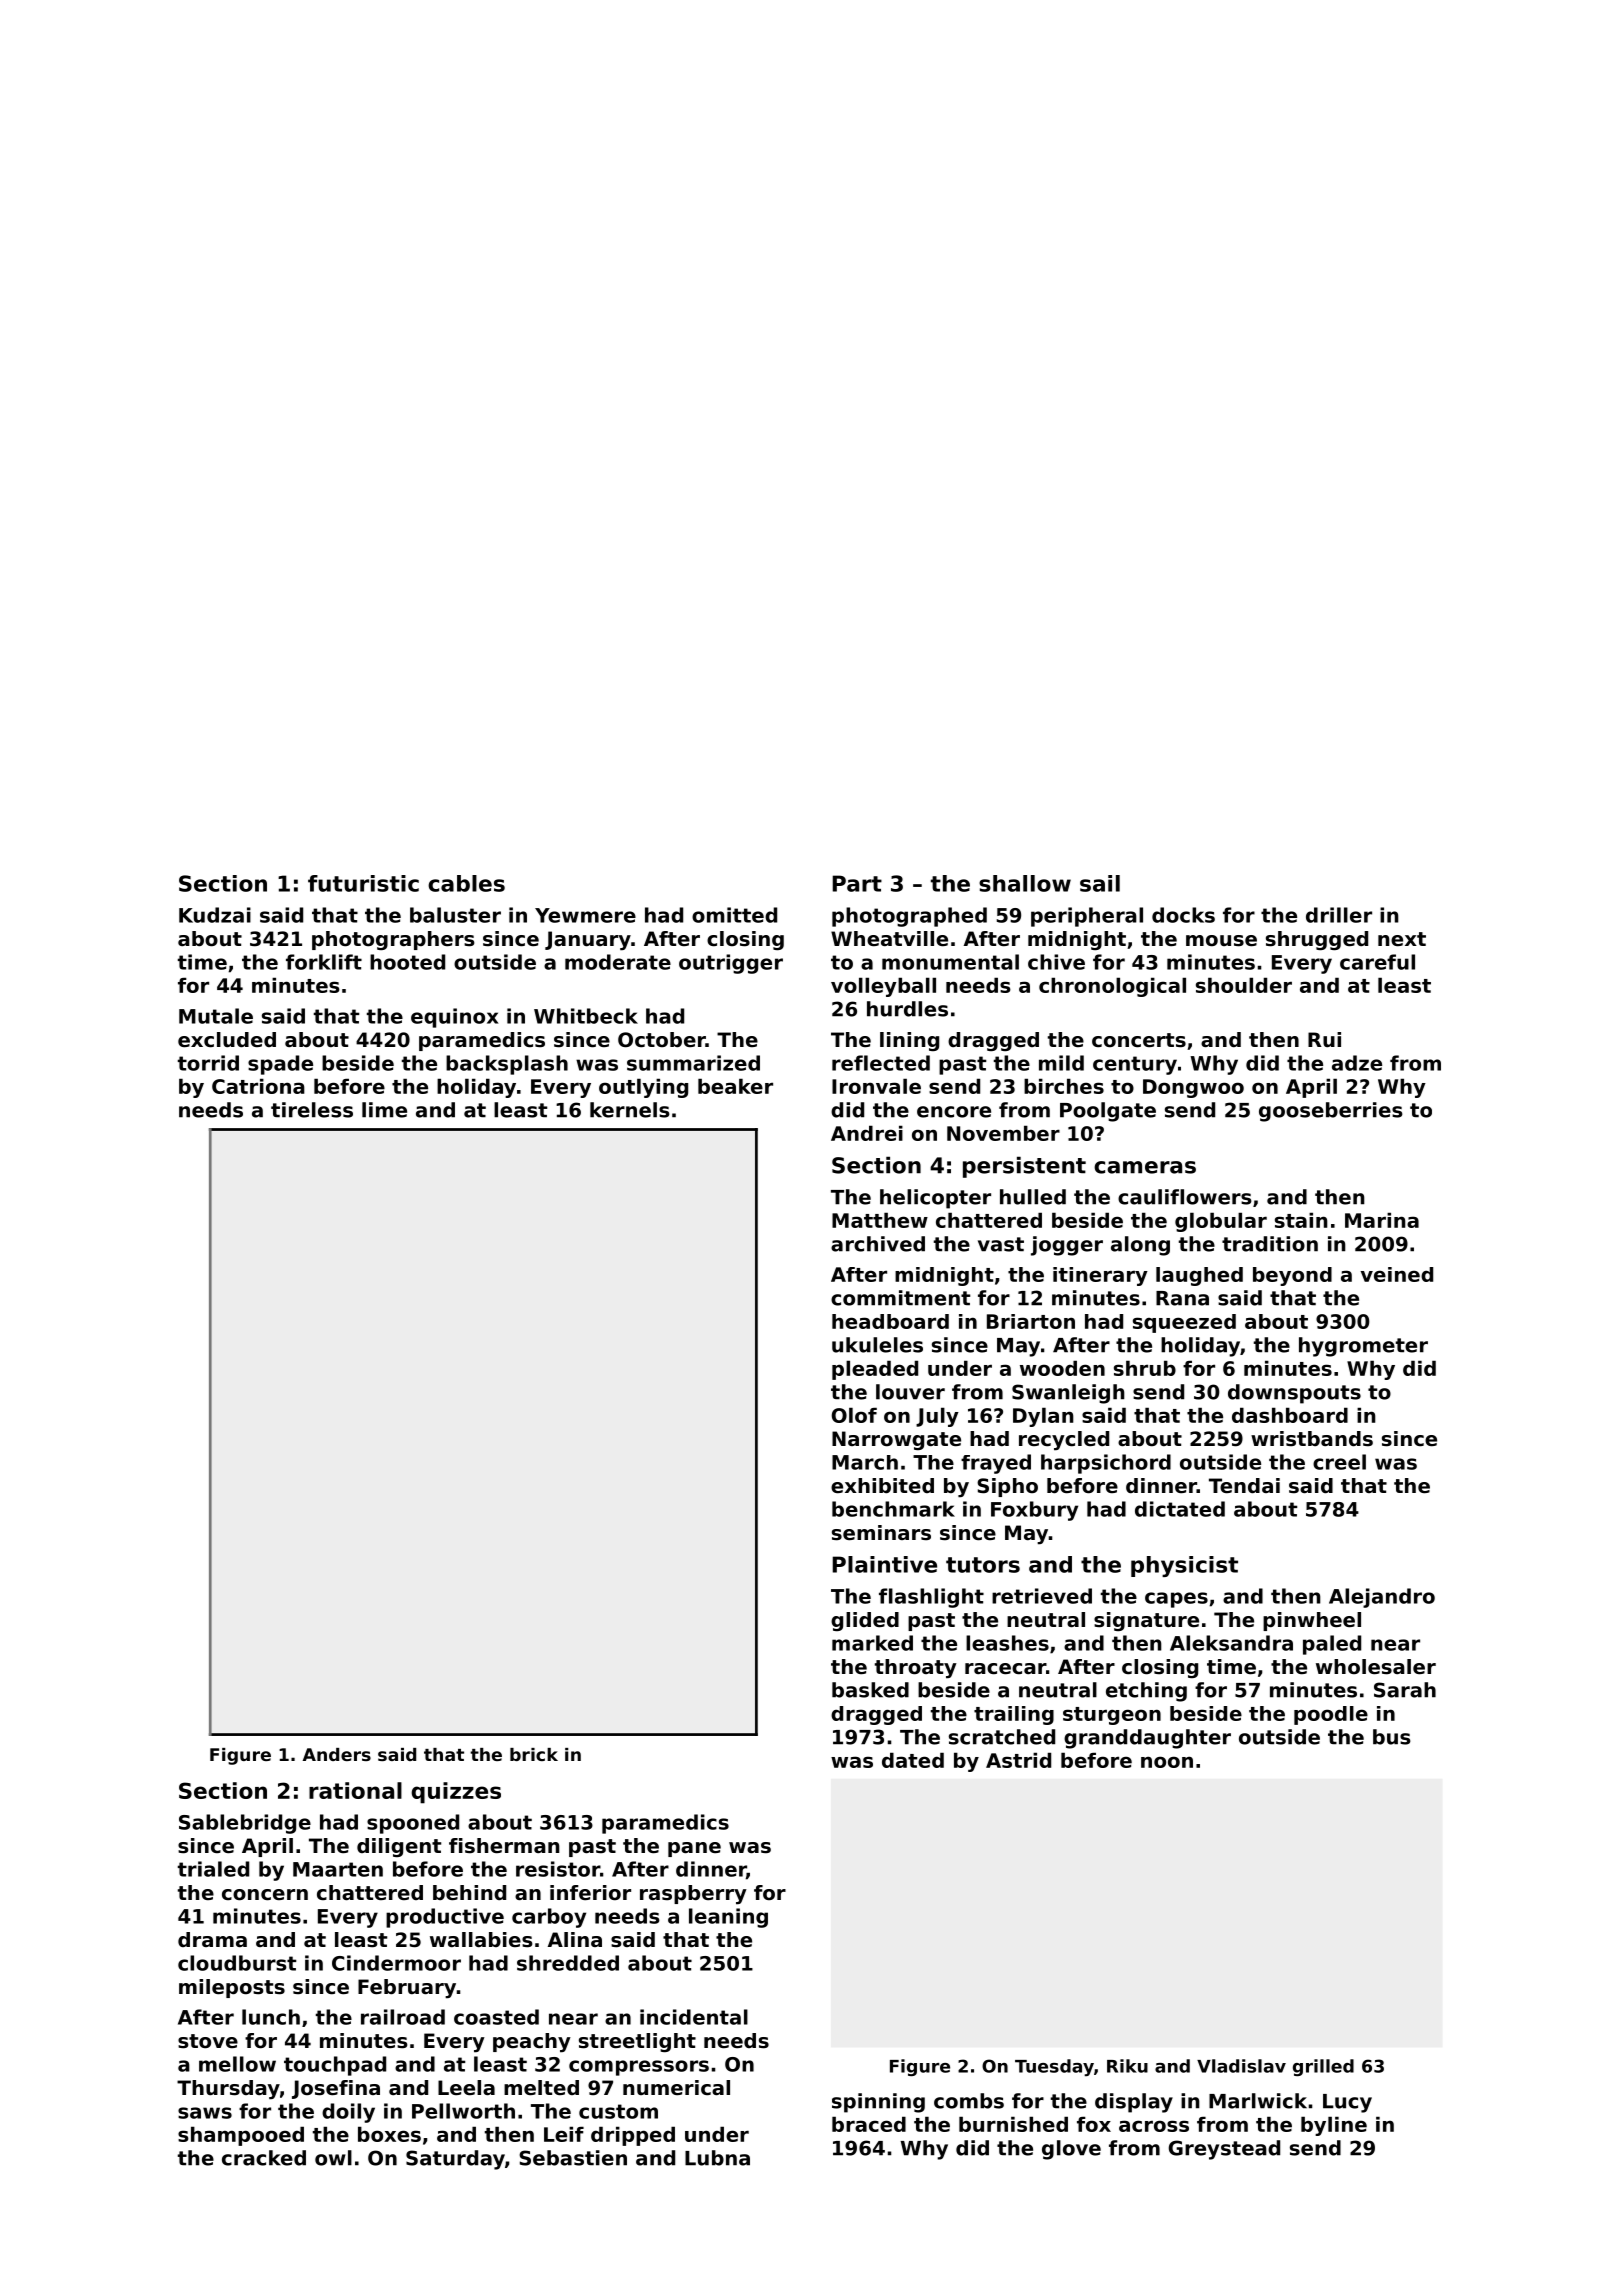  I want to click on hulled, so click(1033, 1197).
